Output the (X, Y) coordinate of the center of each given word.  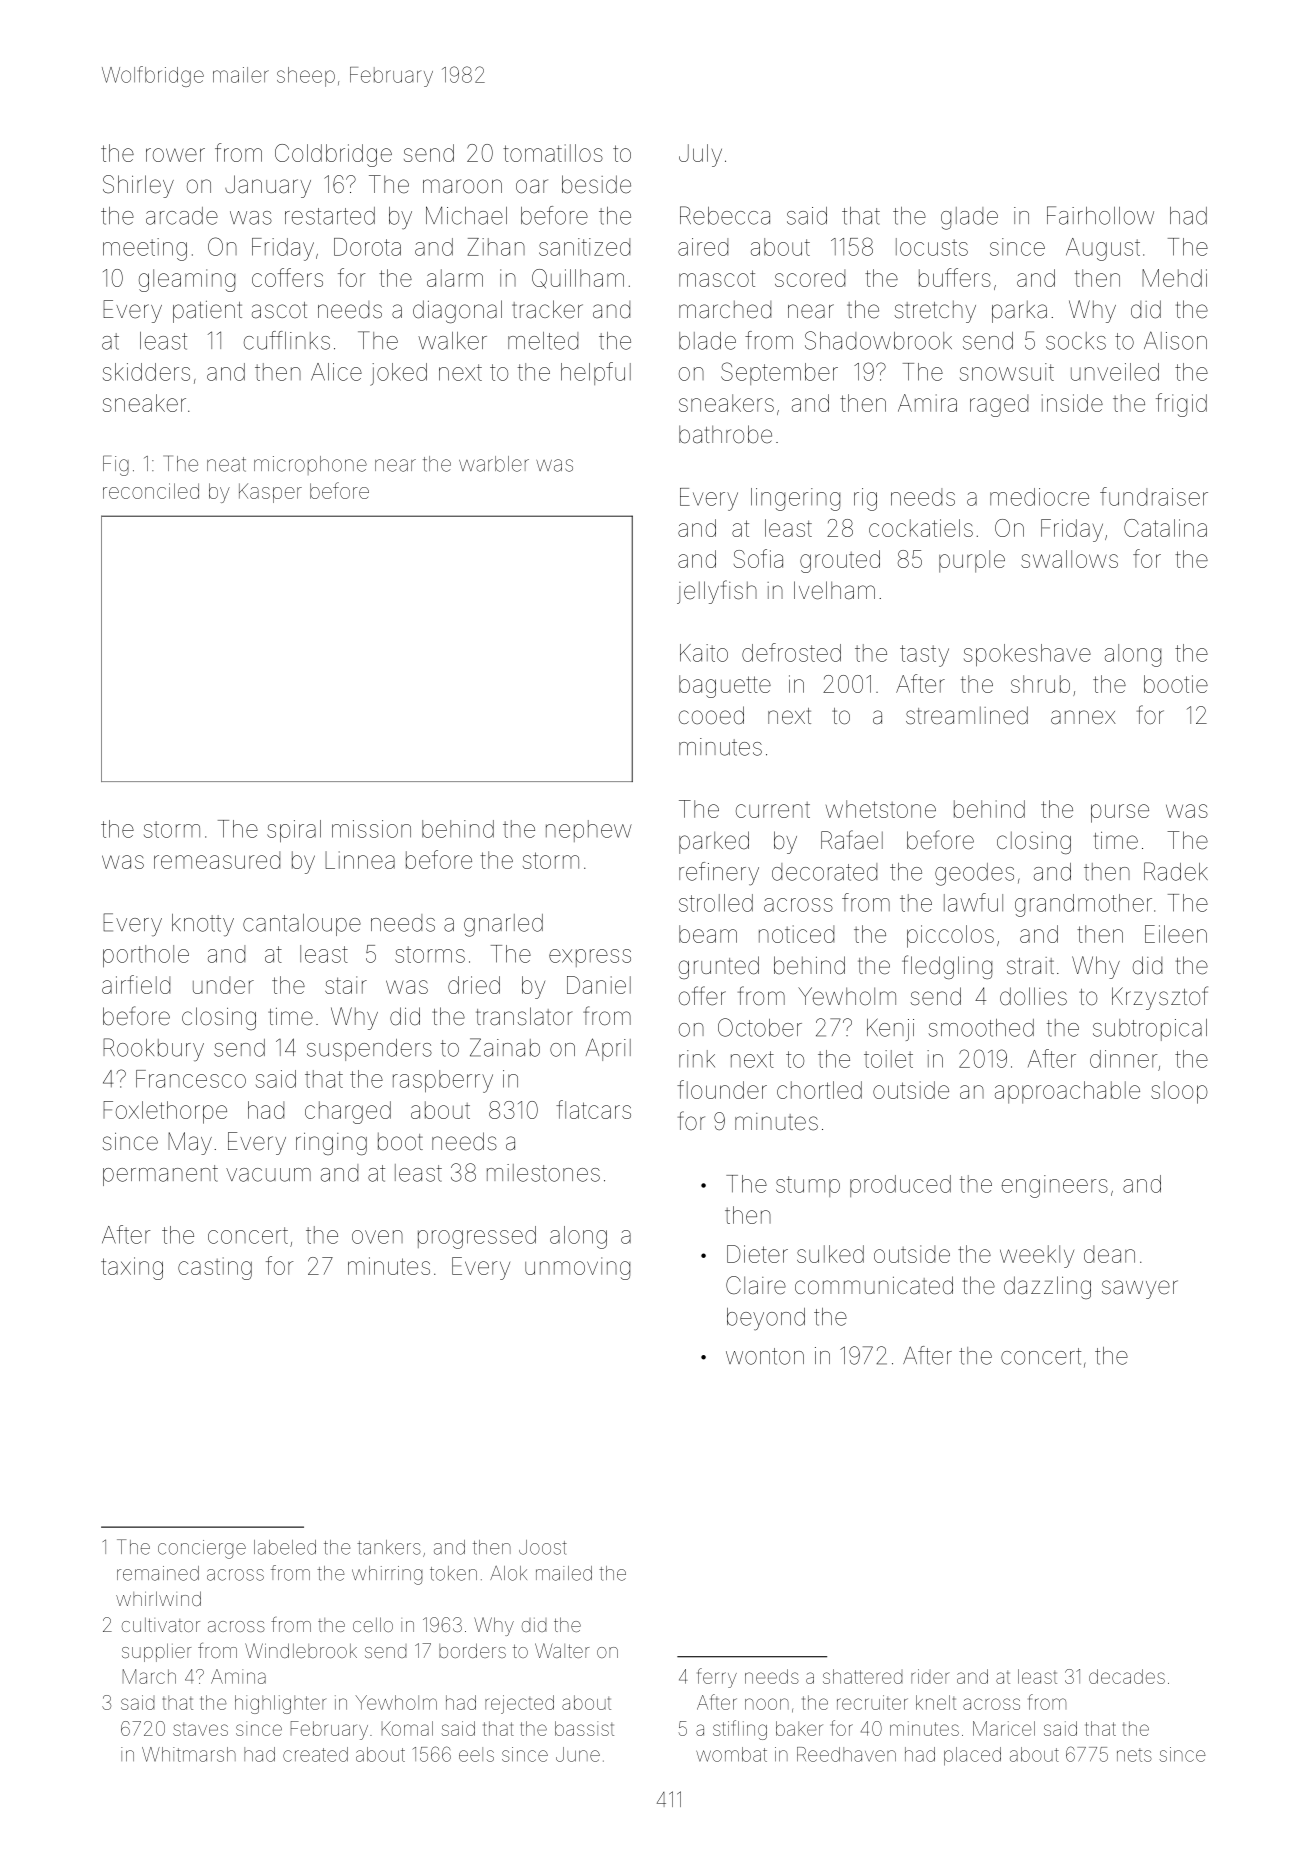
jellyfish (717, 592)
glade (969, 218)
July (700, 155)
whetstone (881, 809)
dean (1109, 1254)
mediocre (1039, 497)
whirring (387, 1575)
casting (215, 1268)
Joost (543, 1547)
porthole (146, 956)
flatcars (593, 1109)
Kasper (270, 493)
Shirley (138, 186)
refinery (719, 874)
